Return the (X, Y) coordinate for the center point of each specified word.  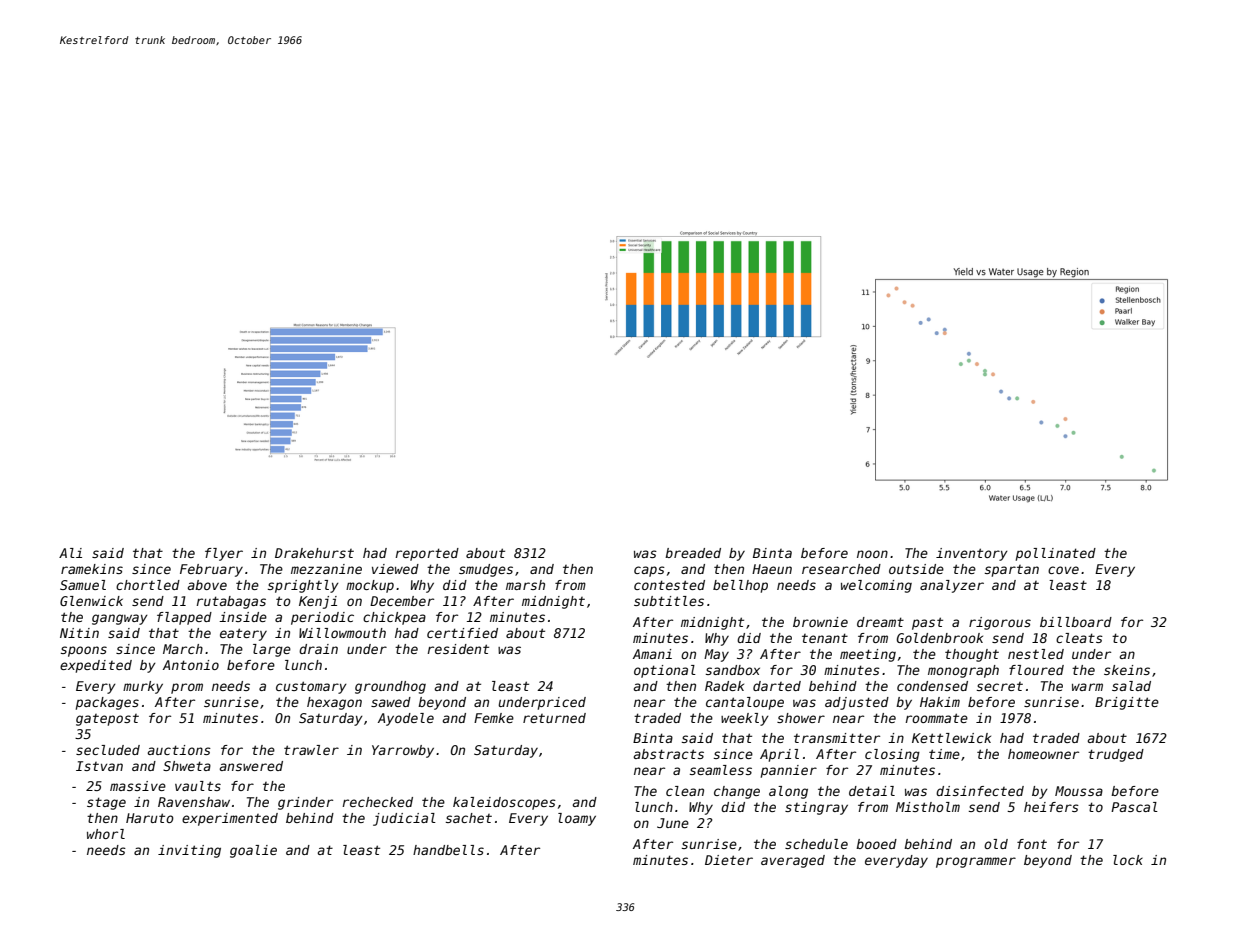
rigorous (1000, 623)
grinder (305, 803)
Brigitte (1127, 703)
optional (665, 671)
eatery (243, 634)
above (207, 585)
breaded (693, 553)
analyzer (952, 586)
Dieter (729, 860)
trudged (1116, 755)
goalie (253, 851)
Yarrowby (403, 751)
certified (462, 633)
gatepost (107, 720)
